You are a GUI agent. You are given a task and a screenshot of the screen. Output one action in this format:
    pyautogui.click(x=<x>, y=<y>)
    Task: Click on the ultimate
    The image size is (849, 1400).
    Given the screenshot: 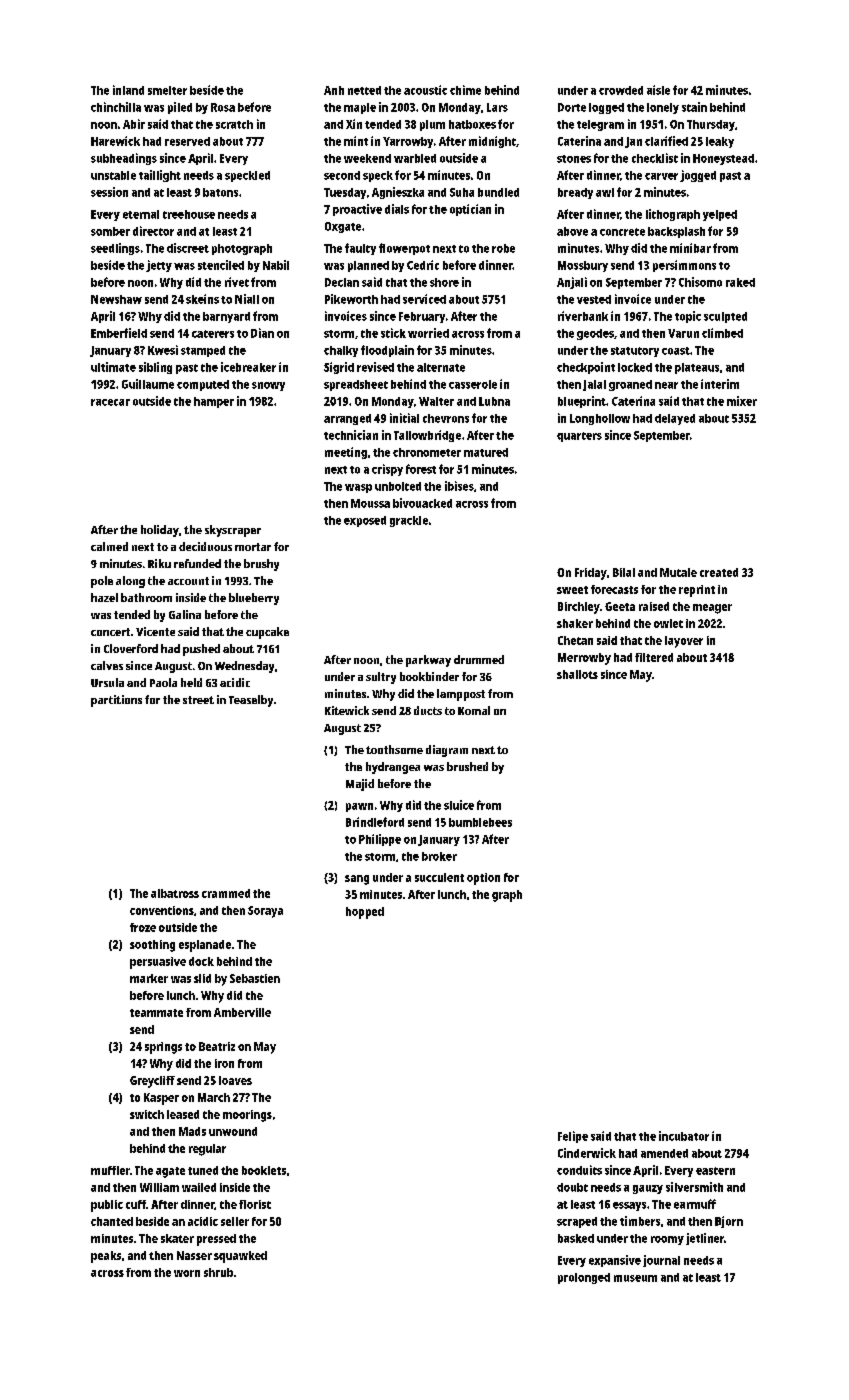 What is the action you would take?
    pyautogui.click(x=113, y=367)
